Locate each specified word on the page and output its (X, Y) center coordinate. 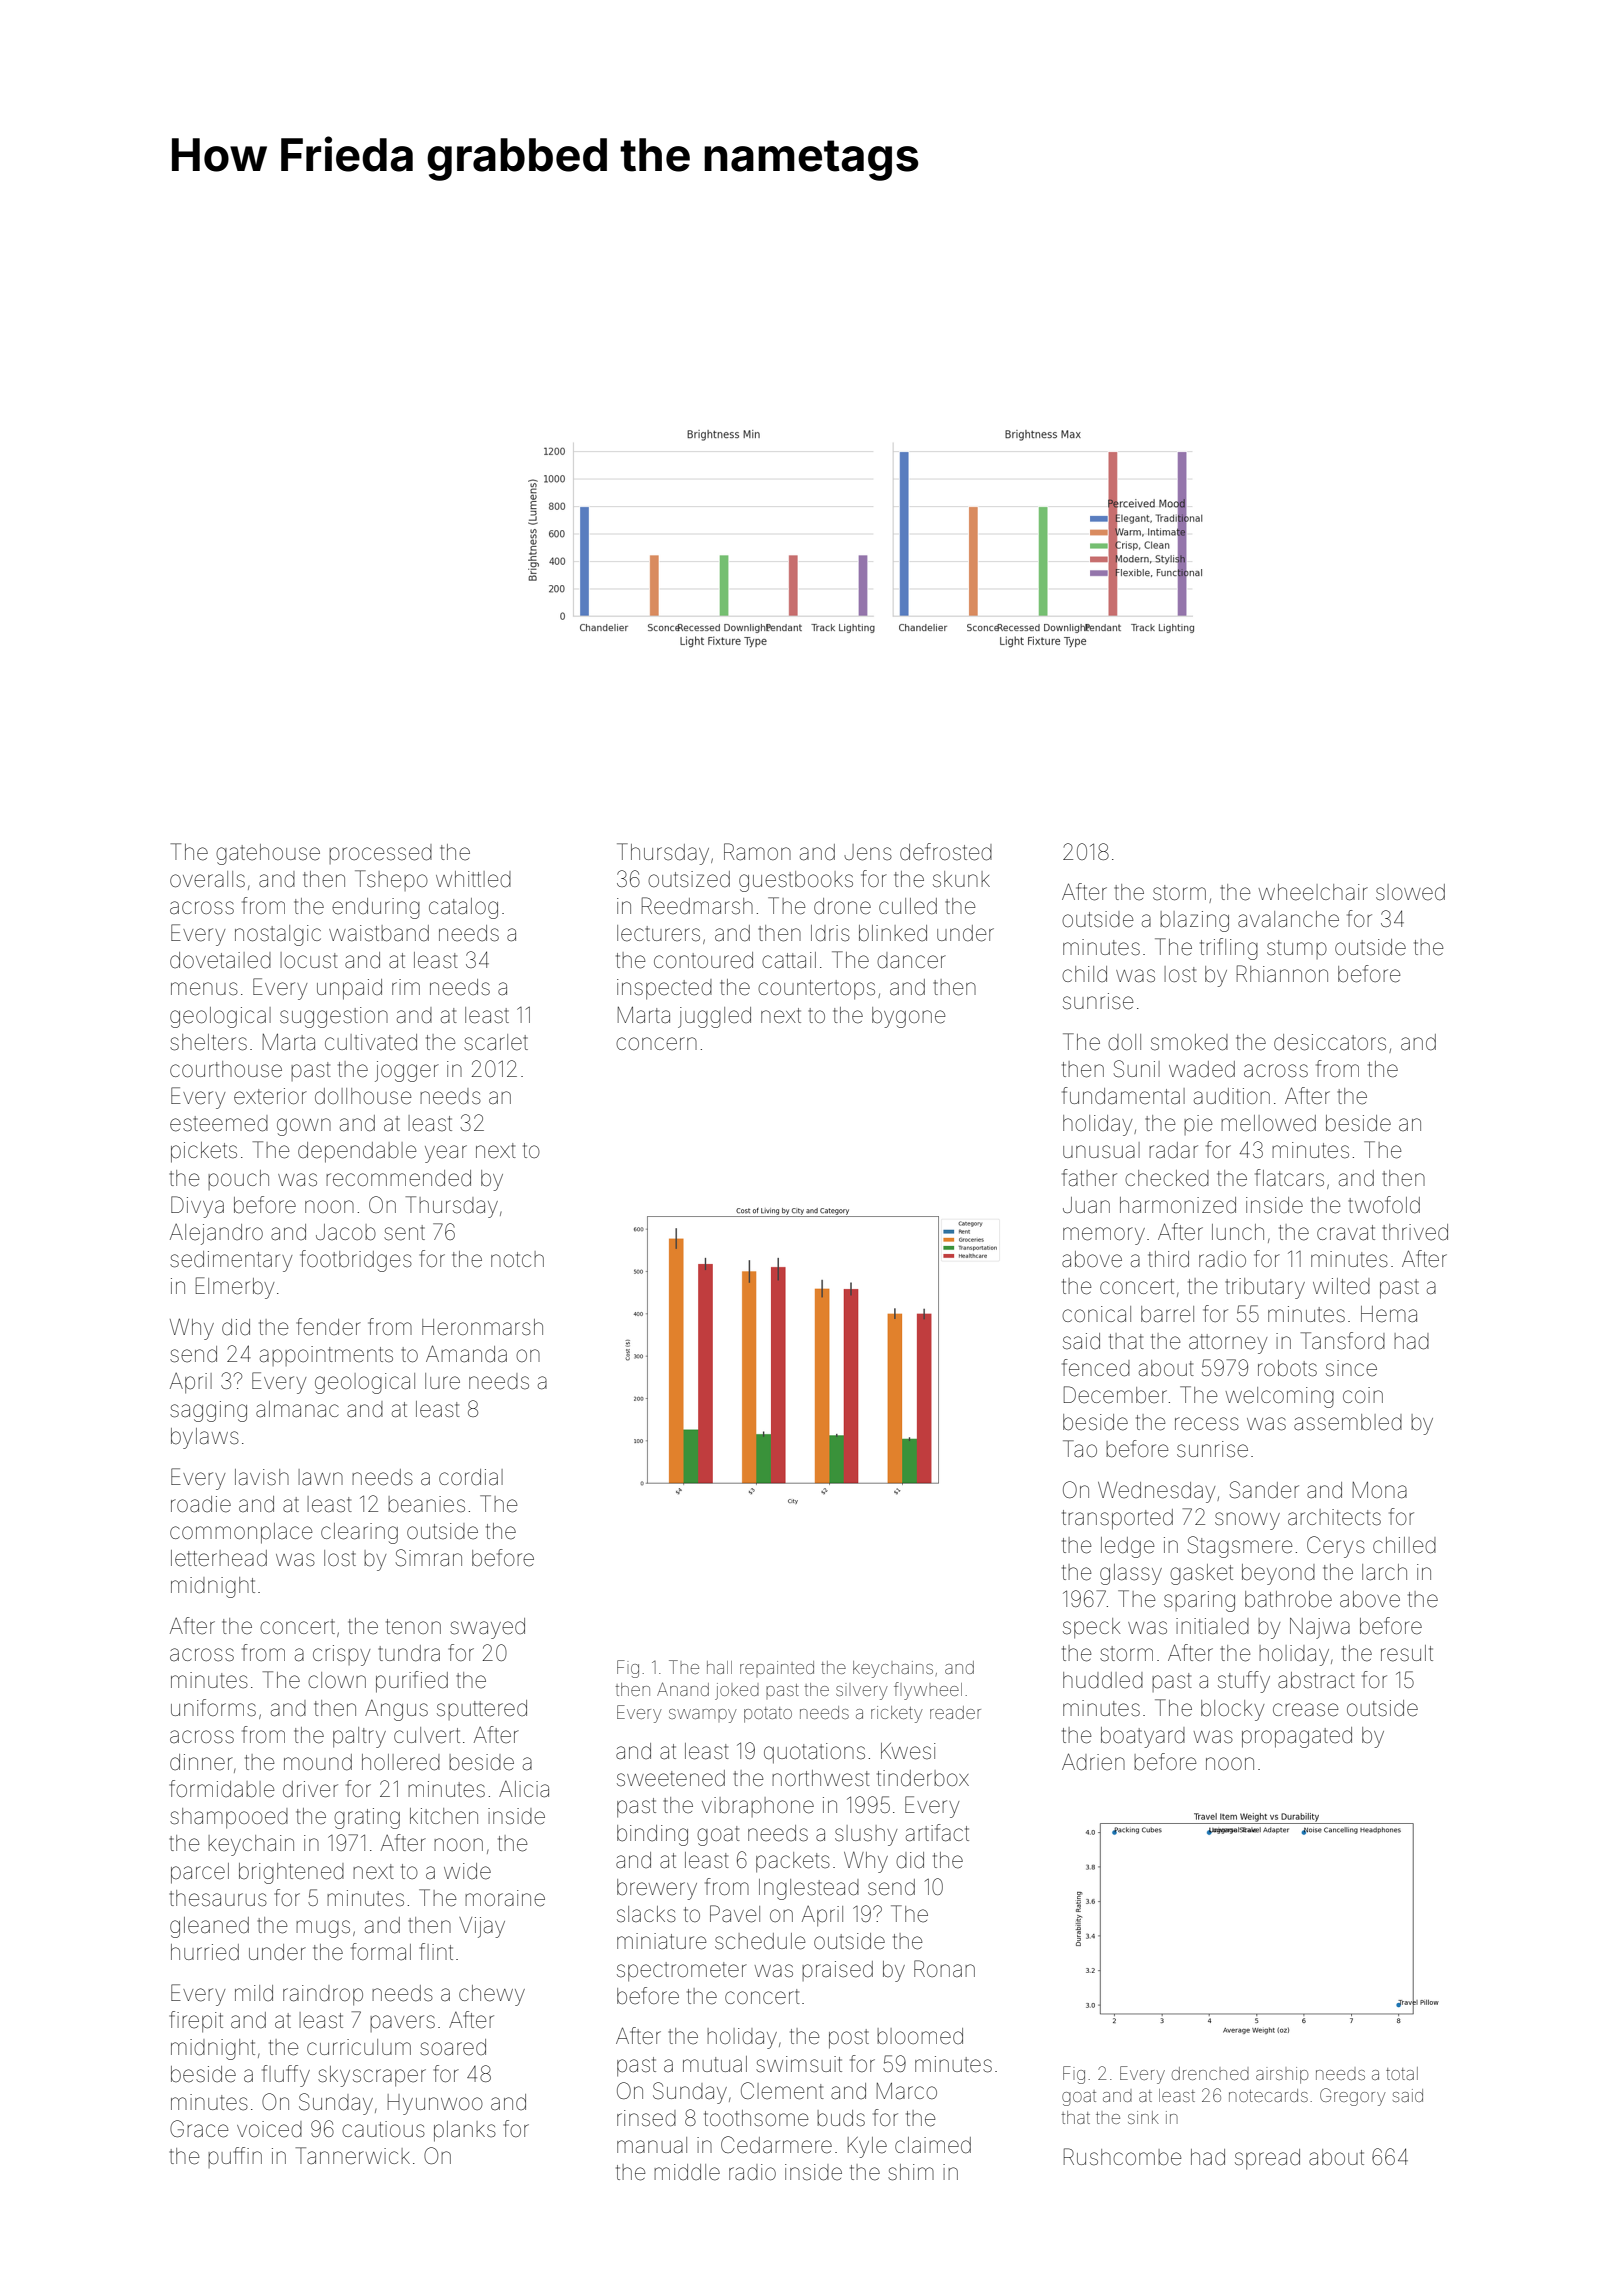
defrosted (946, 852)
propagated (1297, 1737)
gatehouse (268, 854)
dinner (201, 1762)
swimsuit (799, 2064)
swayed (487, 1628)
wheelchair (1313, 892)
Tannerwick (353, 2156)
